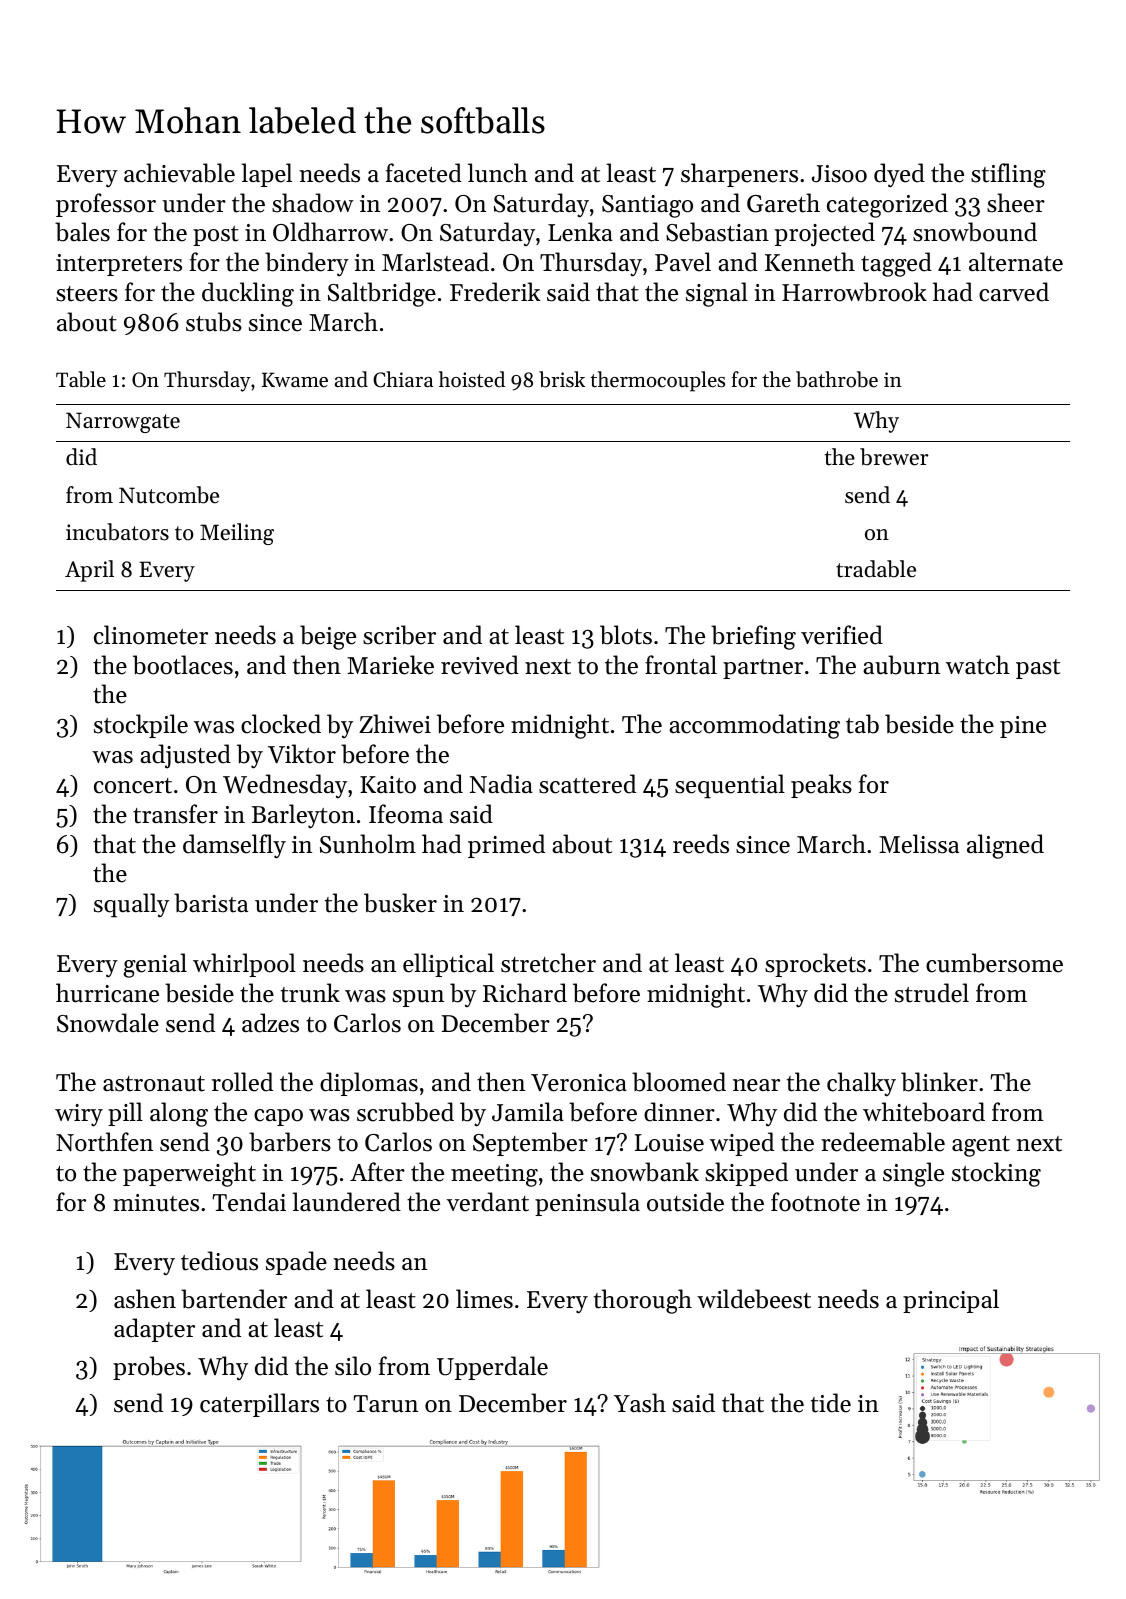  I want to click on past, so click(1038, 669).
